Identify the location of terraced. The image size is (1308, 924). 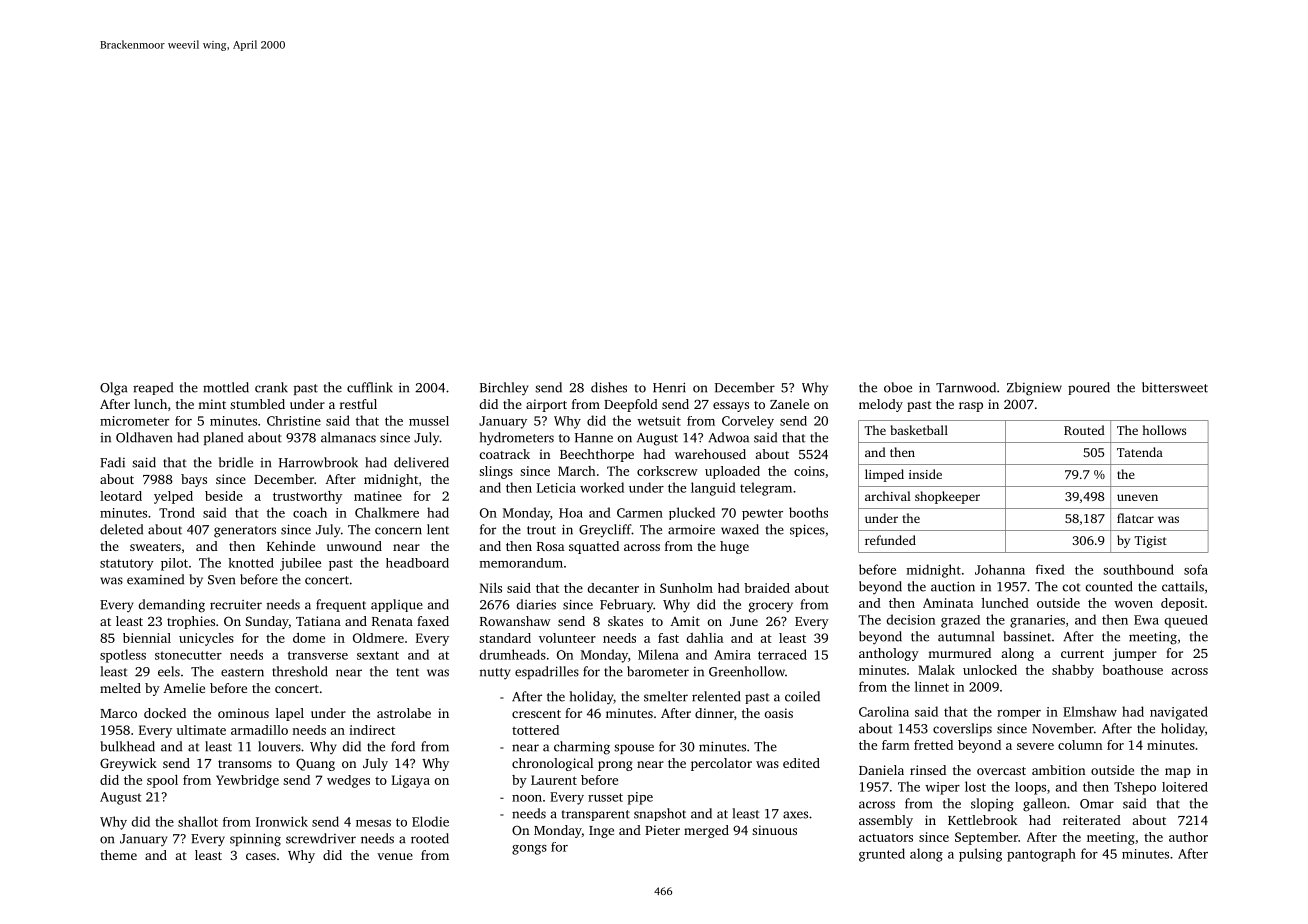
(782, 654).
